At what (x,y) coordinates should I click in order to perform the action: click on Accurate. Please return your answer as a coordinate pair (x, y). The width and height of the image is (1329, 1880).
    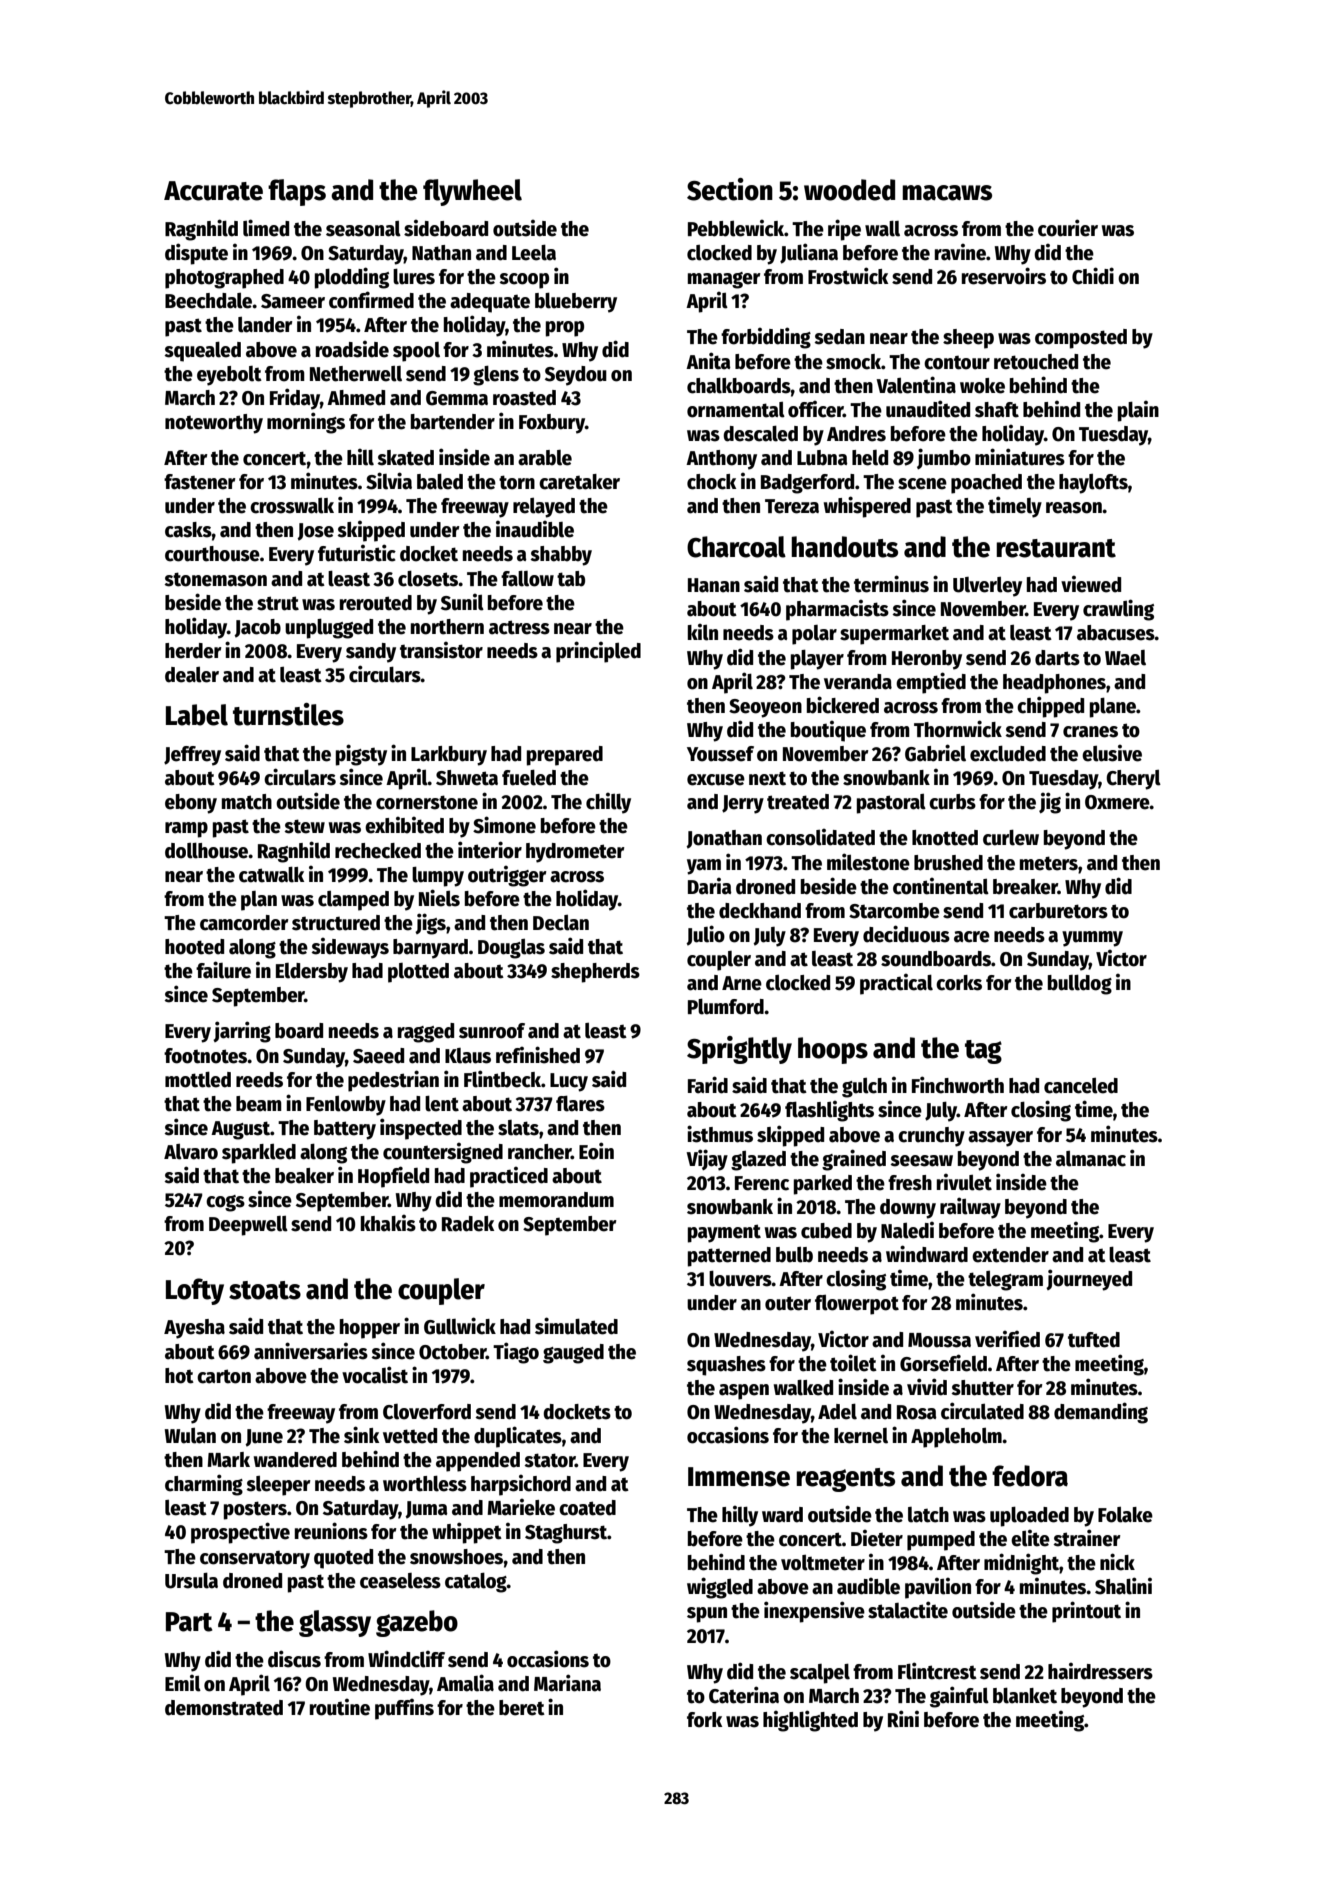
    Looking at the image, I should click on (213, 191).
